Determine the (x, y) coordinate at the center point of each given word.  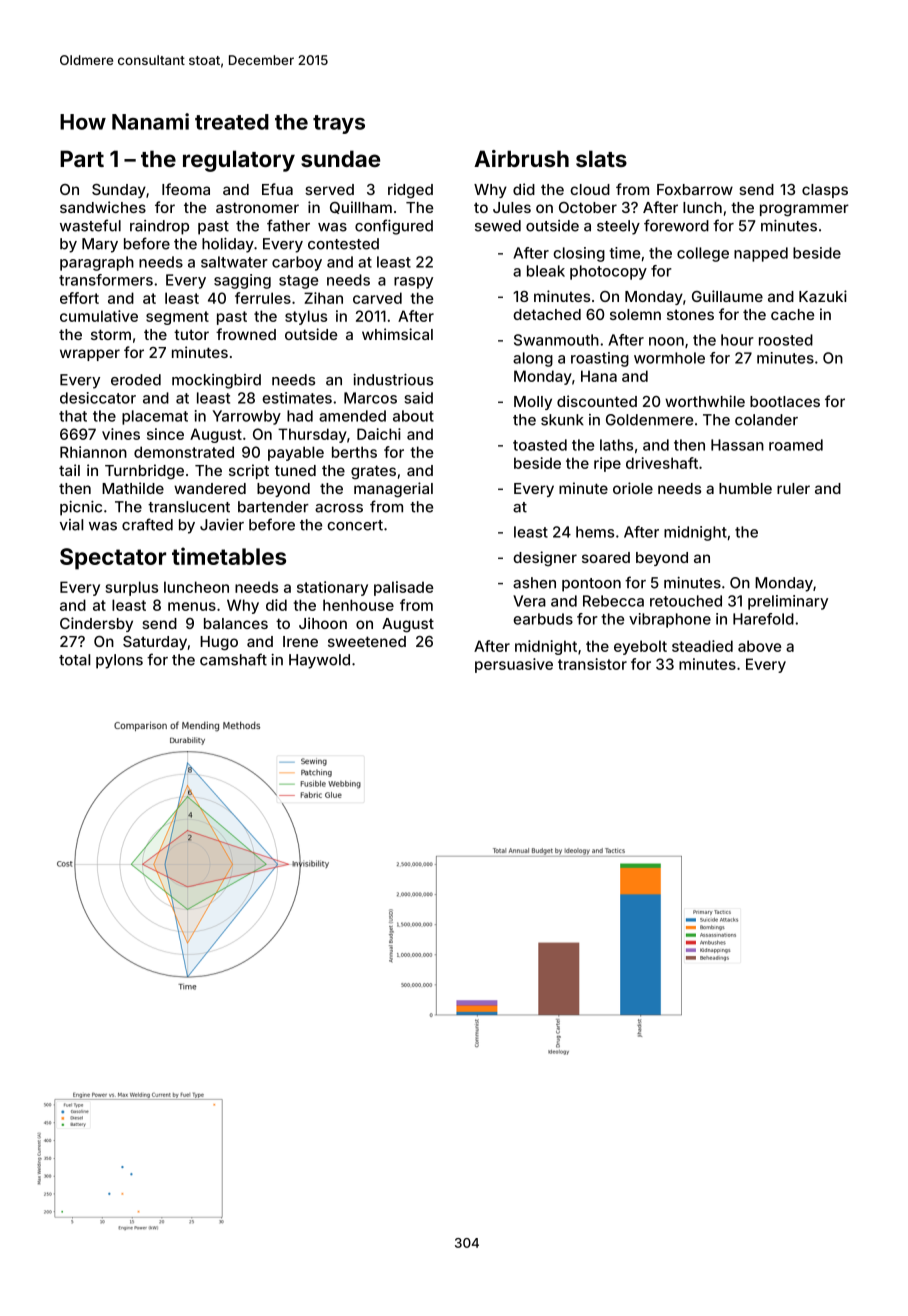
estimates (297, 398)
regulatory (239, 161)
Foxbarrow (695, 189)
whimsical (397, 334)
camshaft (233, 659)
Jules (512, 207)
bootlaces (785, 401)
